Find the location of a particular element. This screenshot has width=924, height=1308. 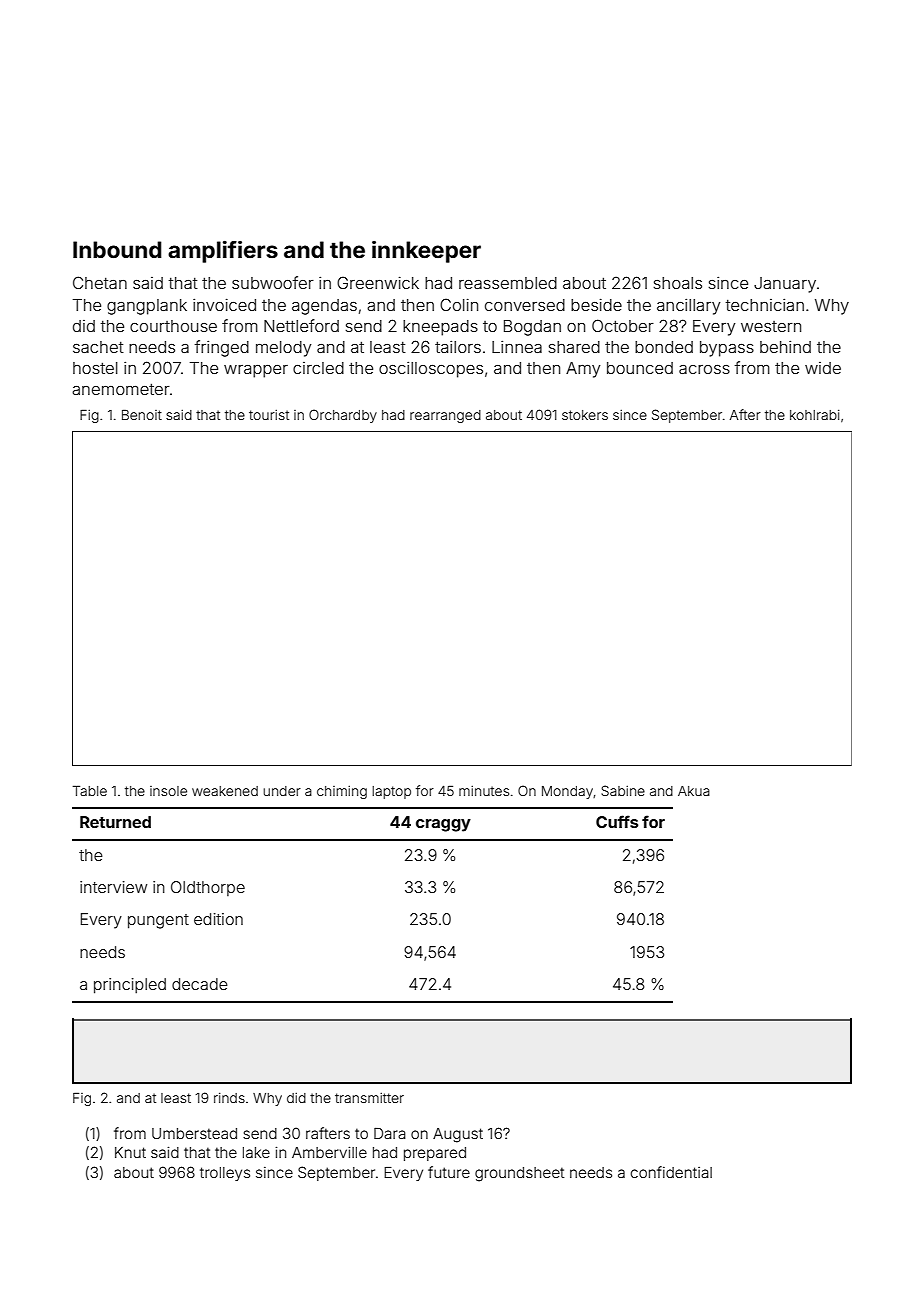

kneepads is located at coordinates (440, 328).
